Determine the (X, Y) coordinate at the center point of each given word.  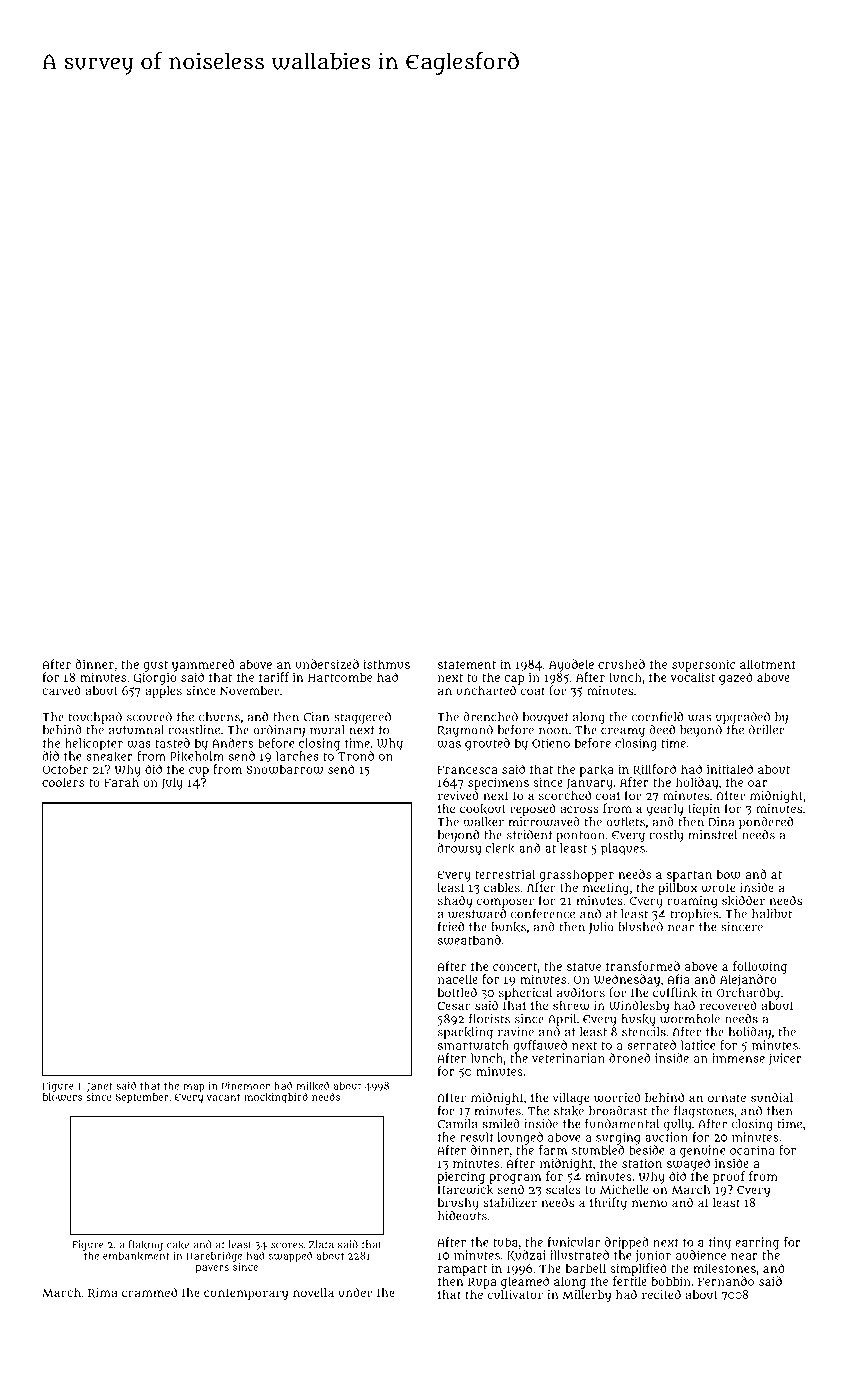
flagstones (704, 1111)
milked (312, 1085)
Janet (100, 1087)
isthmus (386, 664)
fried (451, 927)
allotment (768, 664)
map (194, 1088)
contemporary (246, 1294)
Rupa (482, 1283)
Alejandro (748, 980)
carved (61, 690)
